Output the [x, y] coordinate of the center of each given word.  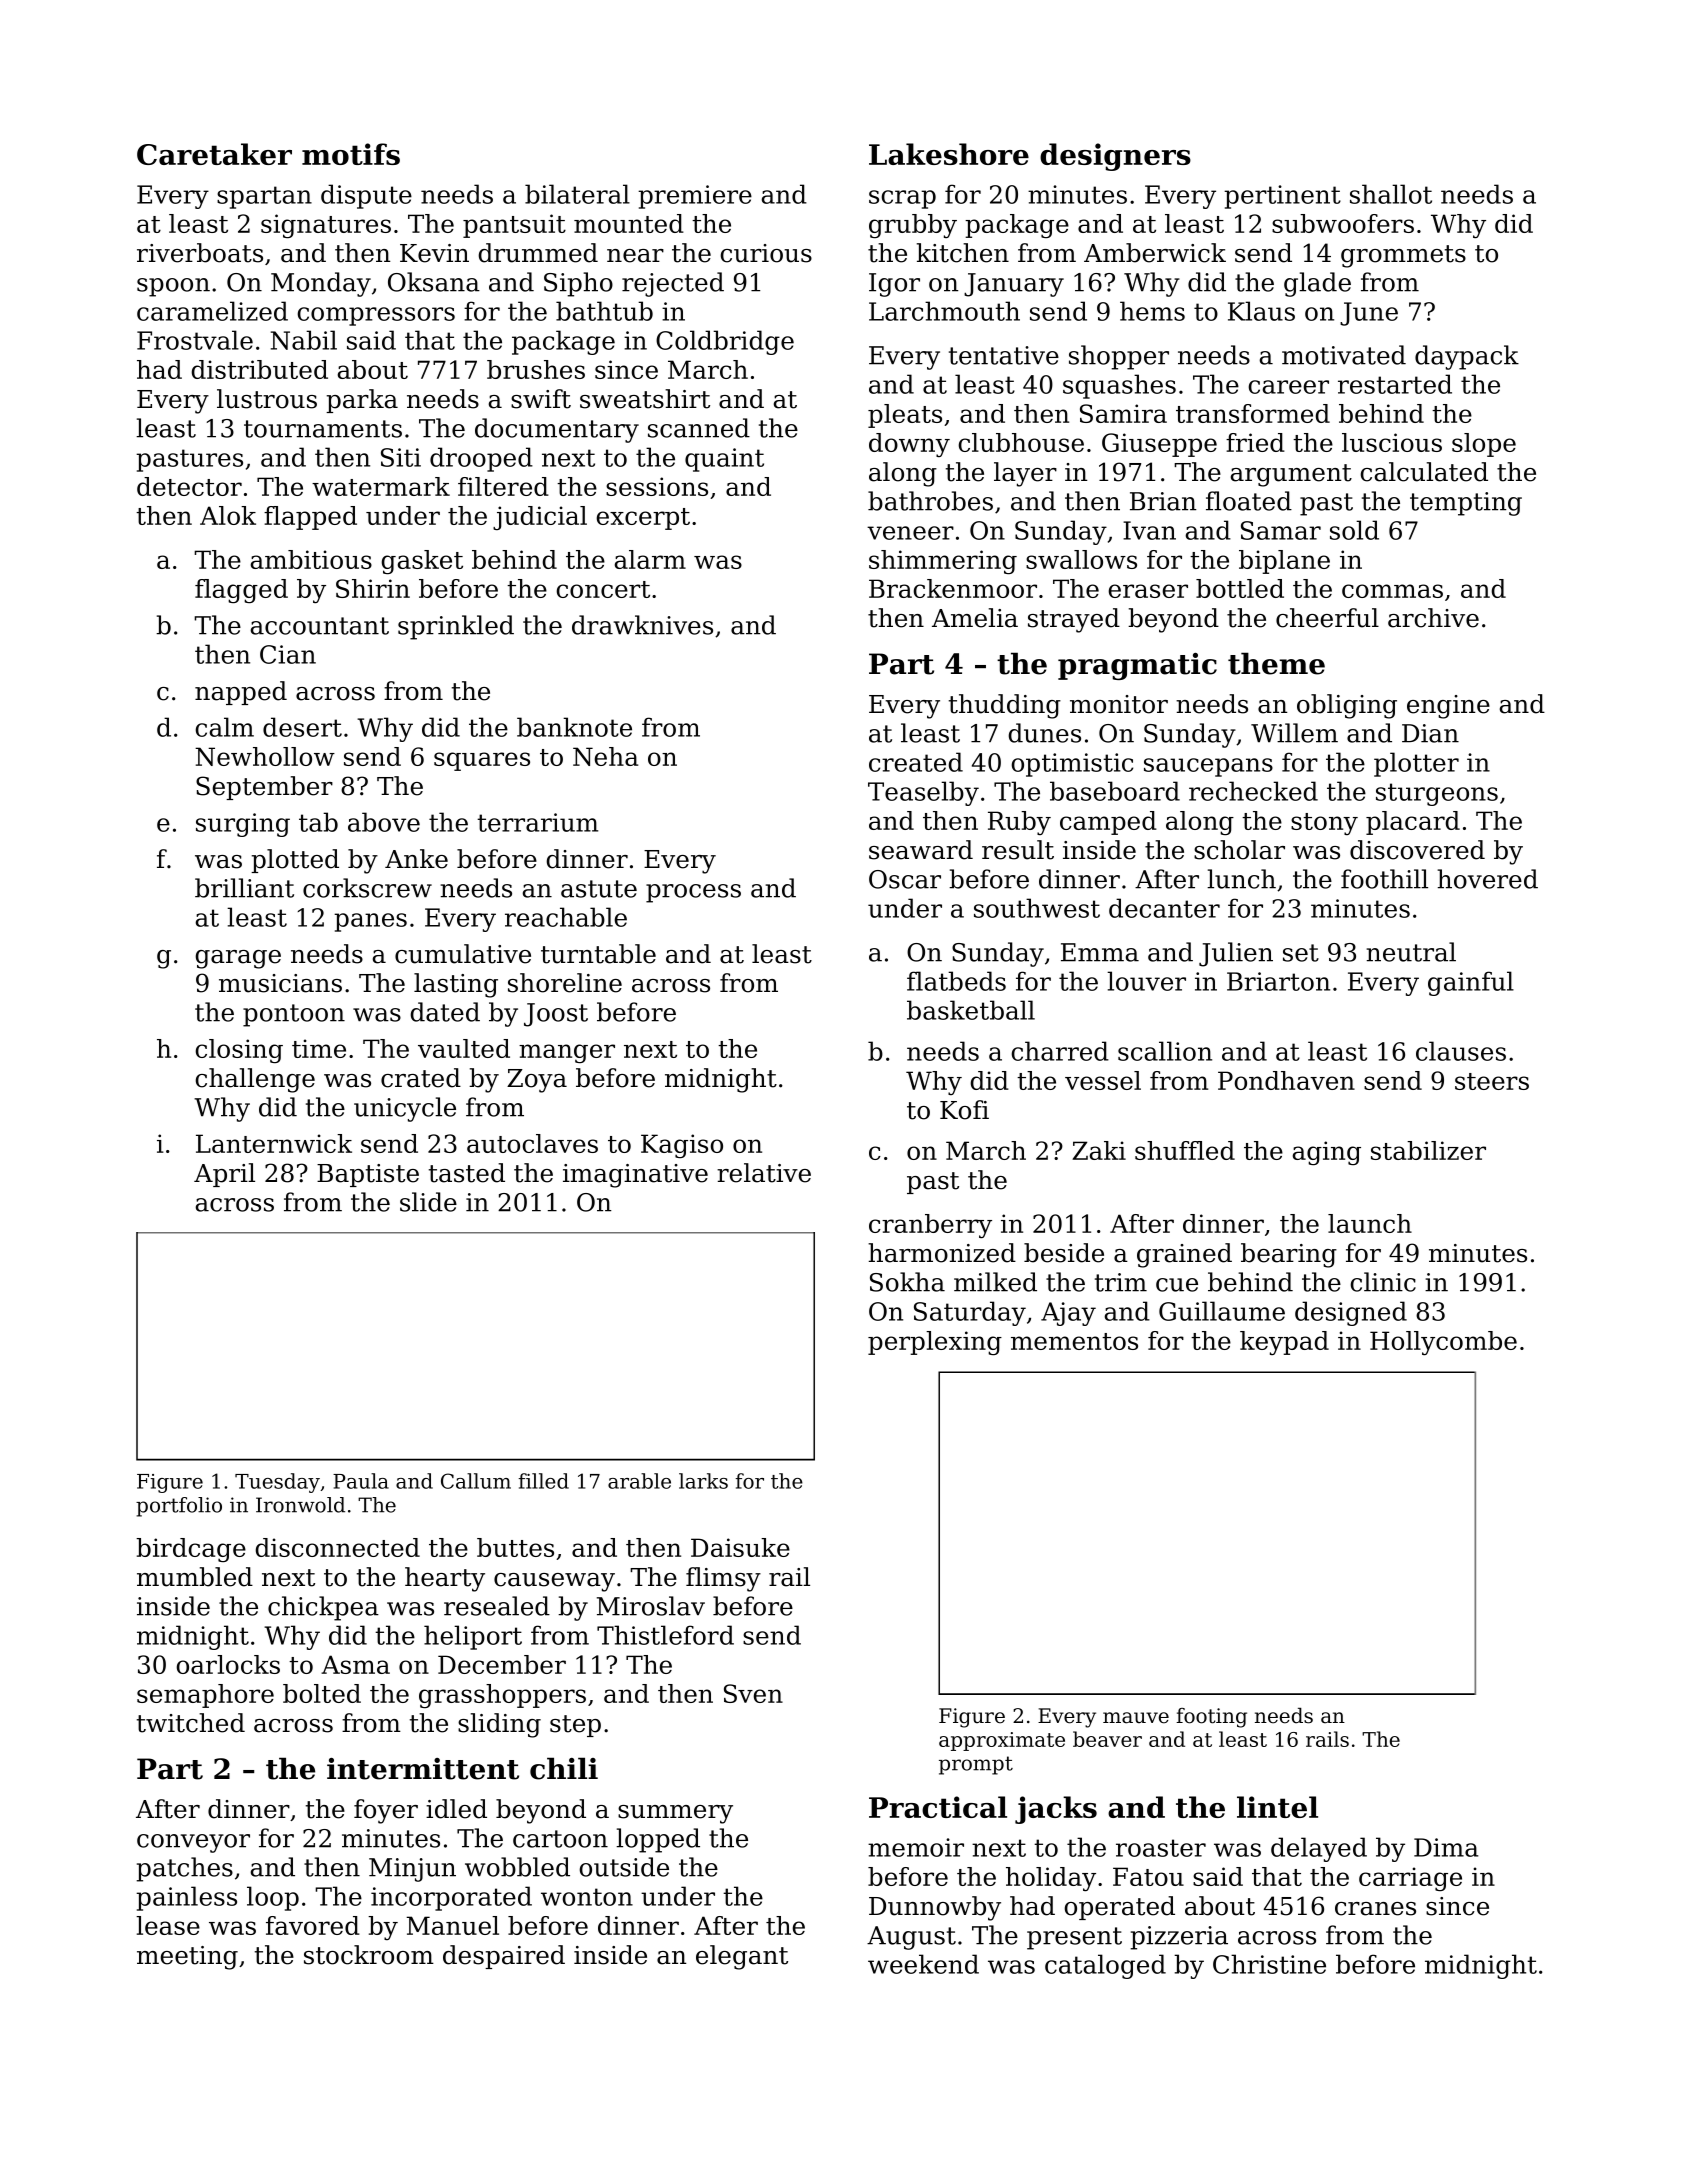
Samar [1281, 530]
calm [224, 727]
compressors [376, 316]
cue [1177, 1285]
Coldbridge [725, 342]
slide [428, 1202]
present [1074, 1938]
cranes [1375, 1909]
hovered [1487, 879]
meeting [187, 1958]
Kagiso [682, 1146]
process [693, 893]
